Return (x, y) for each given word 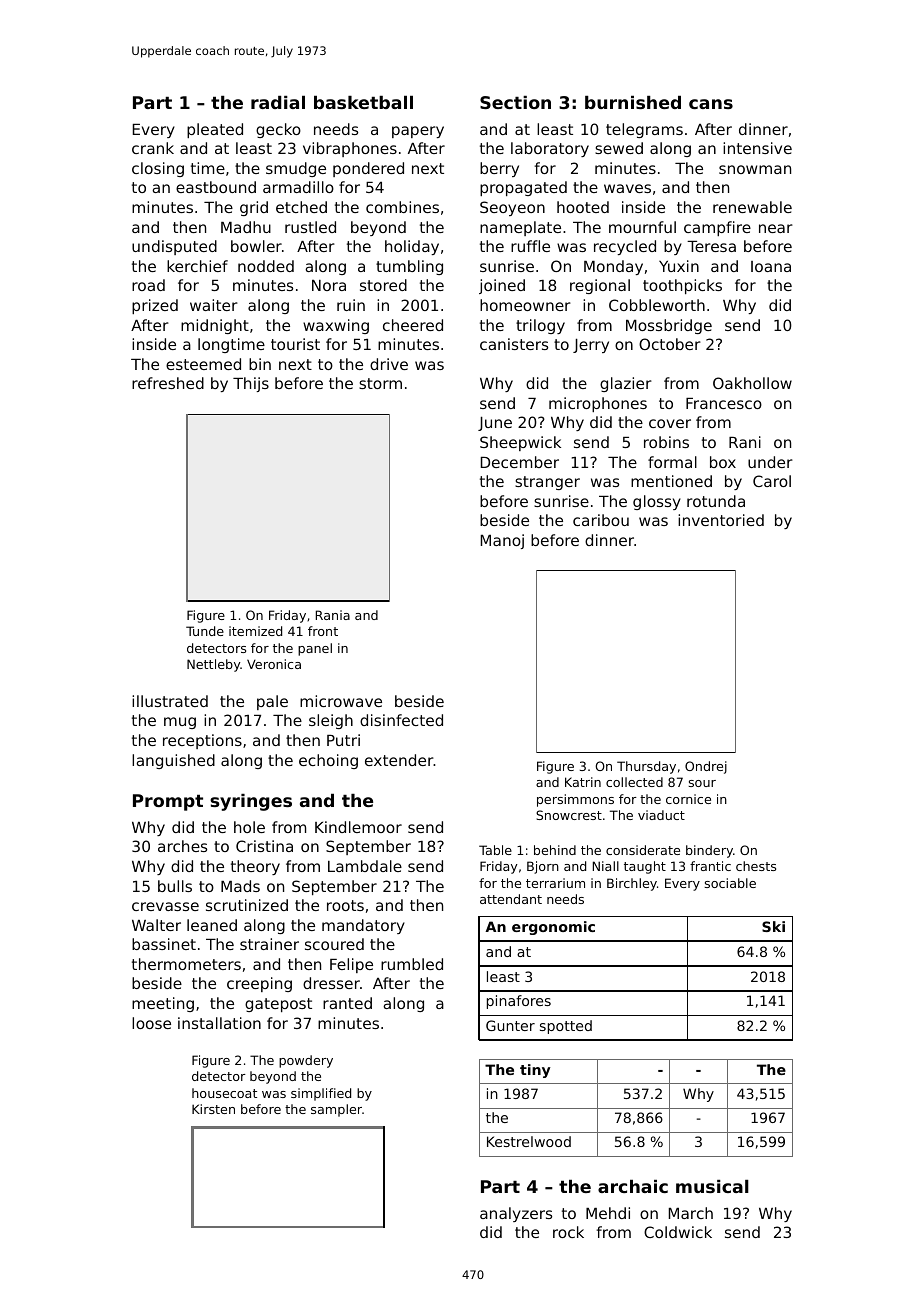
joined (502, 286)
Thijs (251, 384)
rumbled (412, 964)
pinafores (519, 1002)
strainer (269, 944)
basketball (363, 102)
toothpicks (682, 286)
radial (278, 102)
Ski (773, 926)
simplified (321, 1094)
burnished (633, 102)
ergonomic (553, 928)
